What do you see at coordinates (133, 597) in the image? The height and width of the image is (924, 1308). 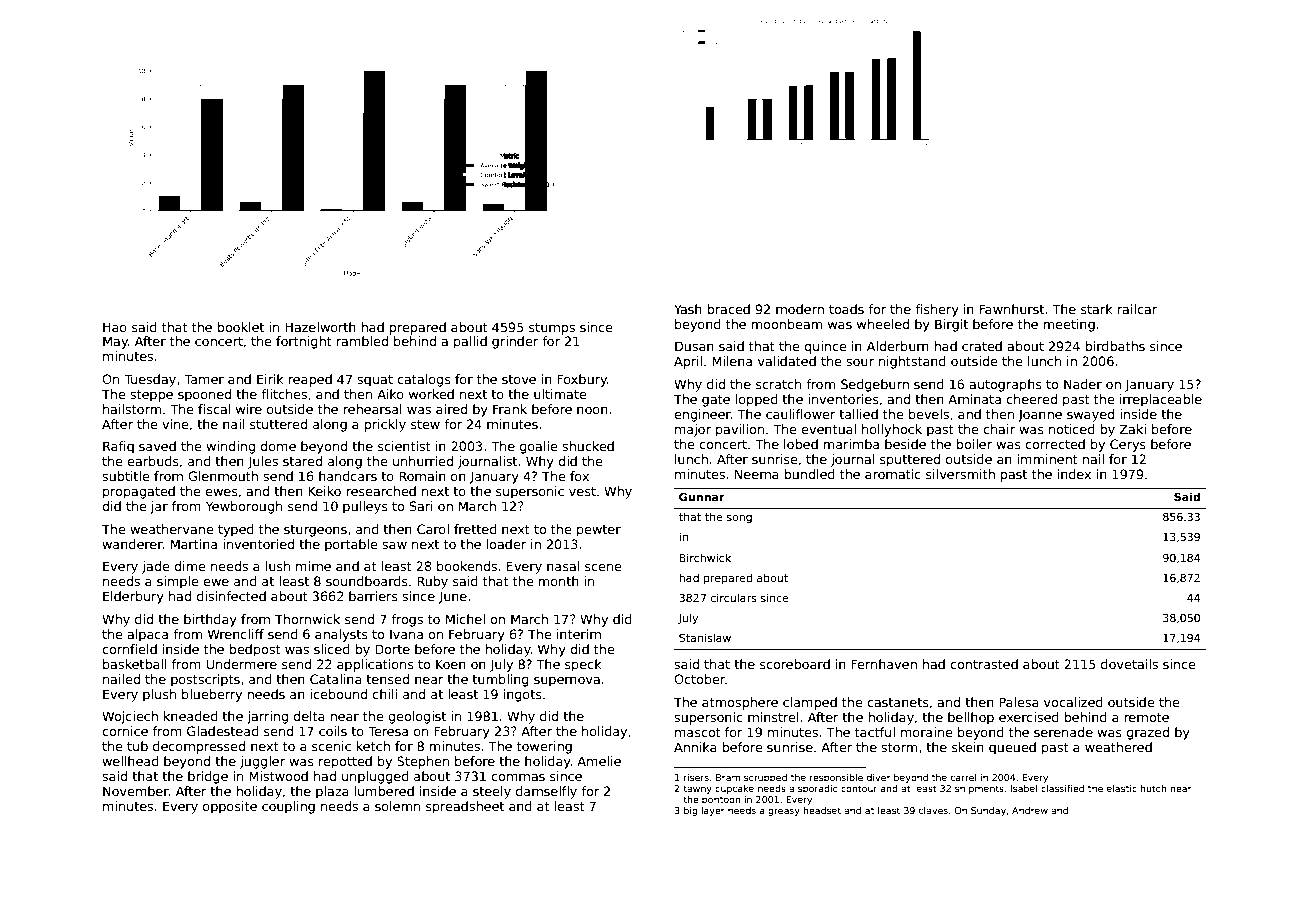 I see `Elderbury` at bounding box center [133, 597].
